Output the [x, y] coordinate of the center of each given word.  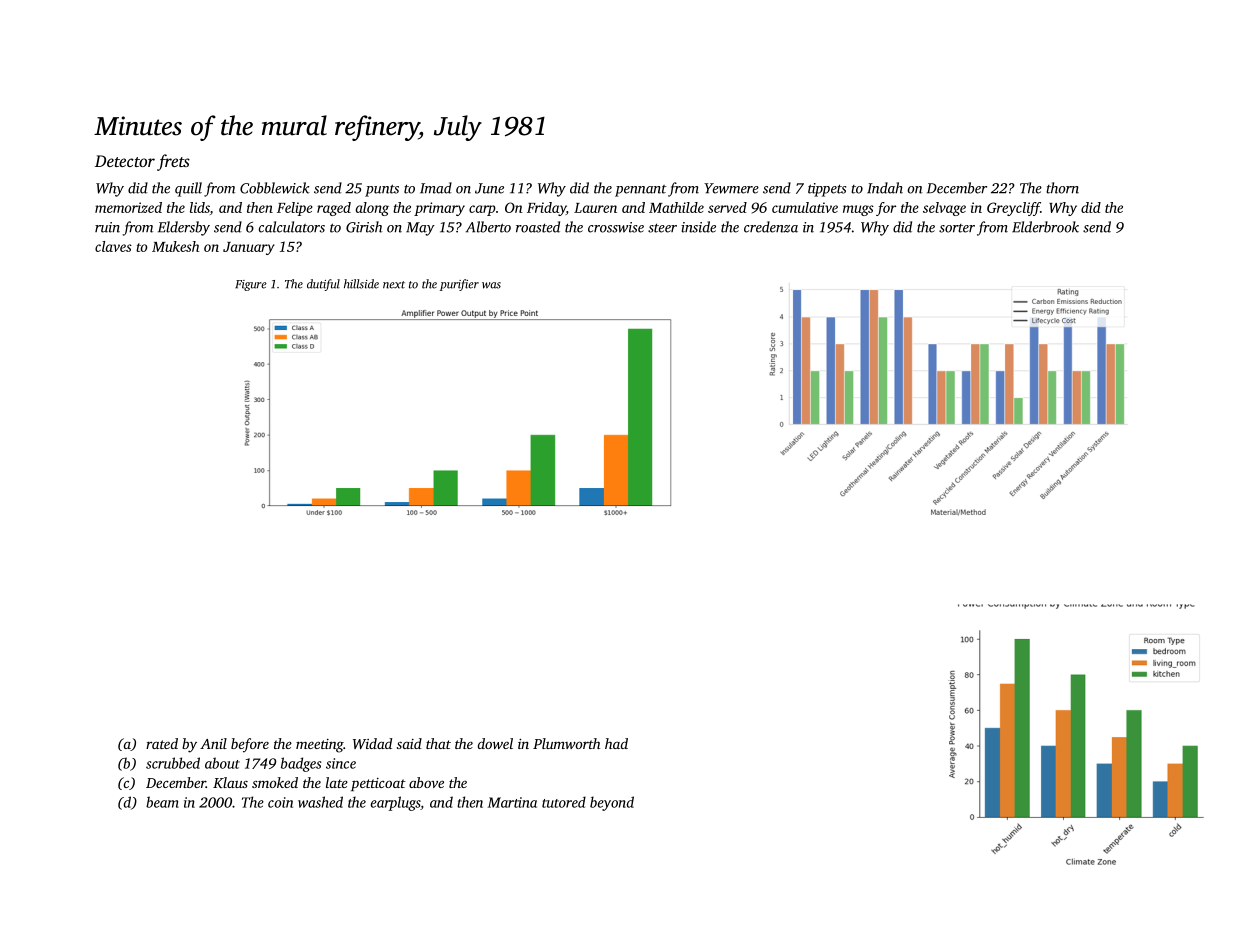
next [394, 285]
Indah [885, 188]
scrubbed [173, 763]
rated [162, 743]
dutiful [323, 285]
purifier [459, 285]
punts [382, 190]
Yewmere [731, 188]
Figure [251, 285]
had [616, 743]
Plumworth [566, 743]
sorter [957, 228]
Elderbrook [1045, 227]
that [438, 743]
